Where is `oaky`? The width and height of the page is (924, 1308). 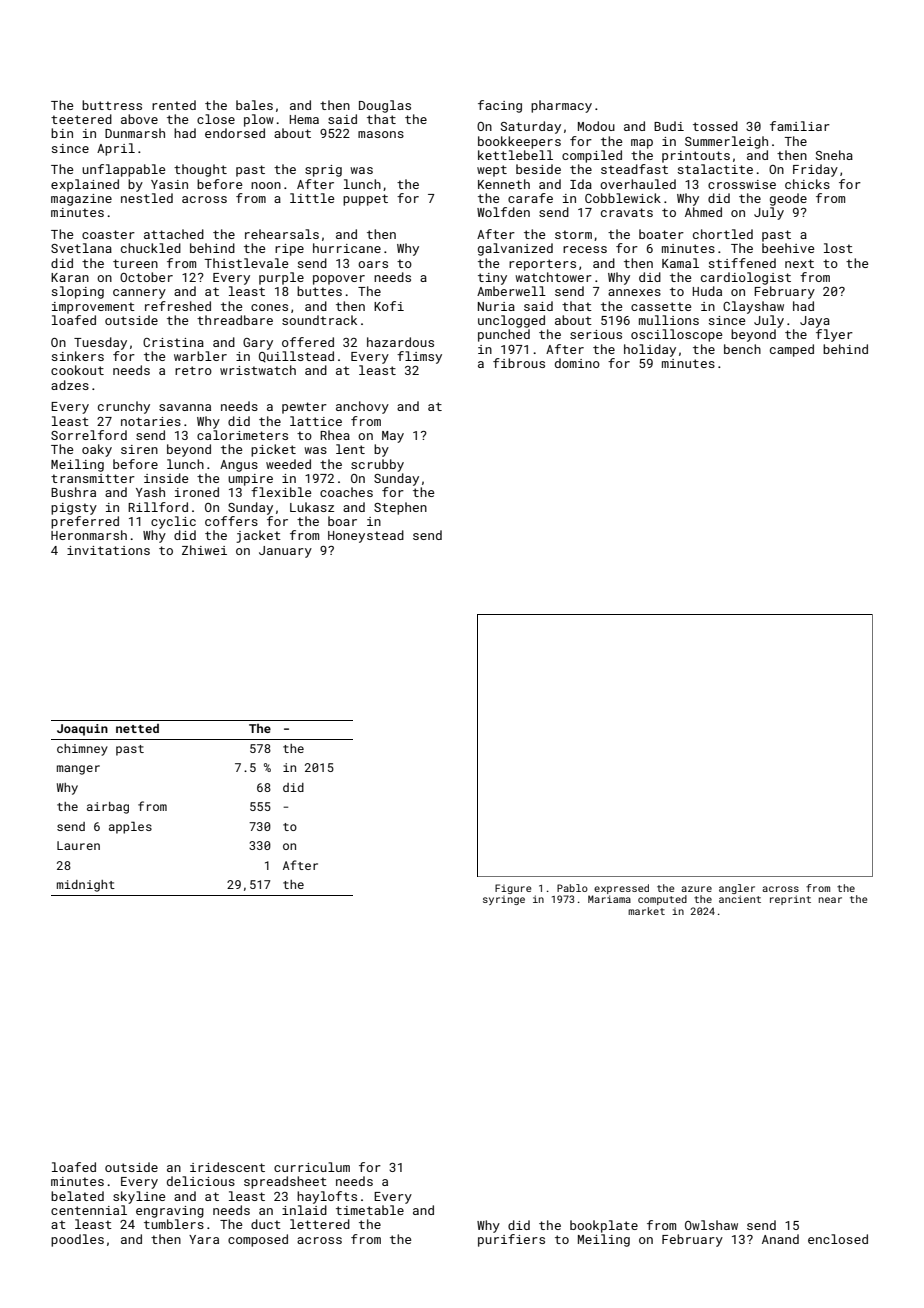
oaky is located at coordinates (97, 450).
